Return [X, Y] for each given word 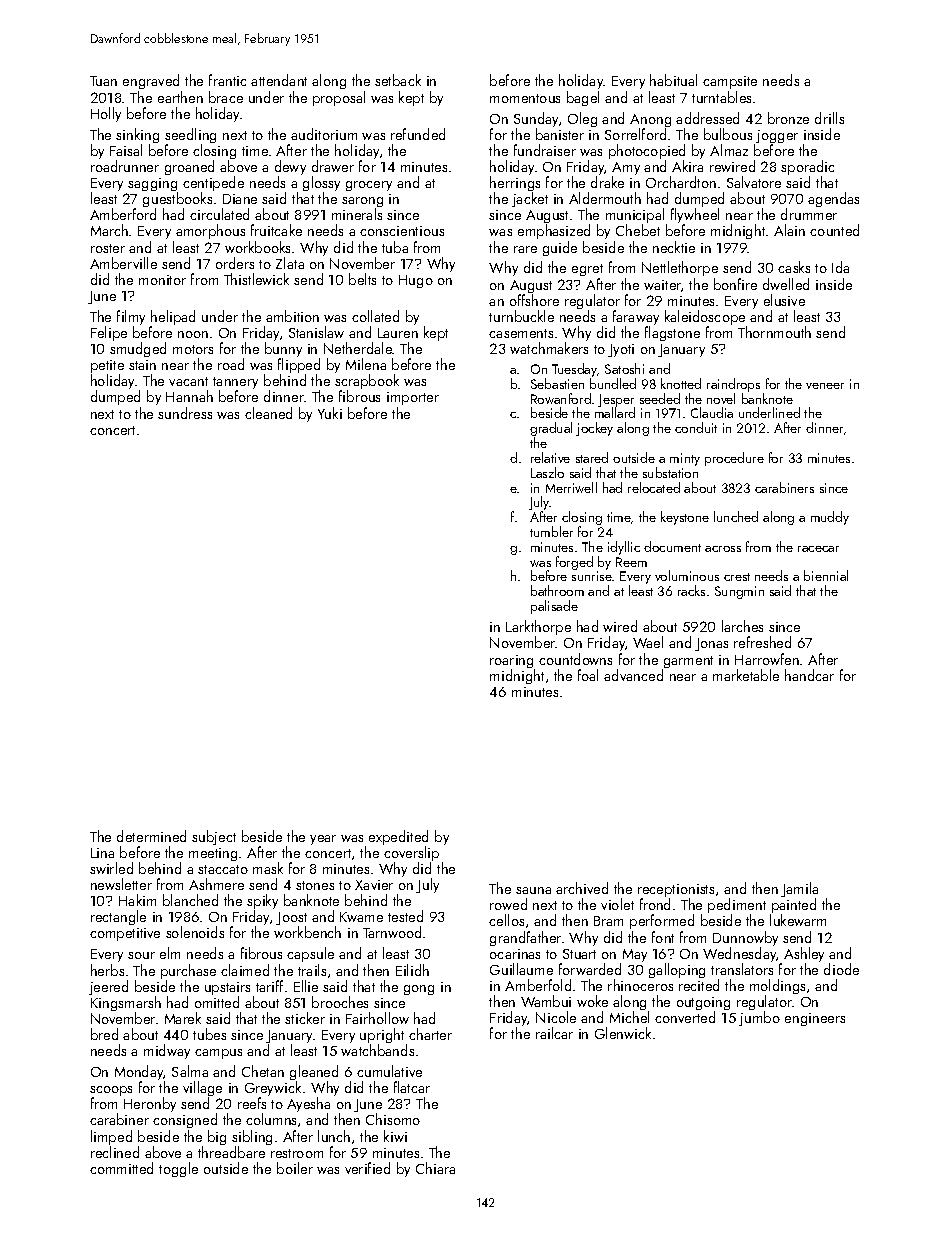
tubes [209, 1034]
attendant [279, 80]
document [672, 546]
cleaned [268, 413]
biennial [826, 575]
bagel [583, 98]
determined [151, 836]
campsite [730, 82]
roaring [511, 661]
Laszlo [547, 472]
